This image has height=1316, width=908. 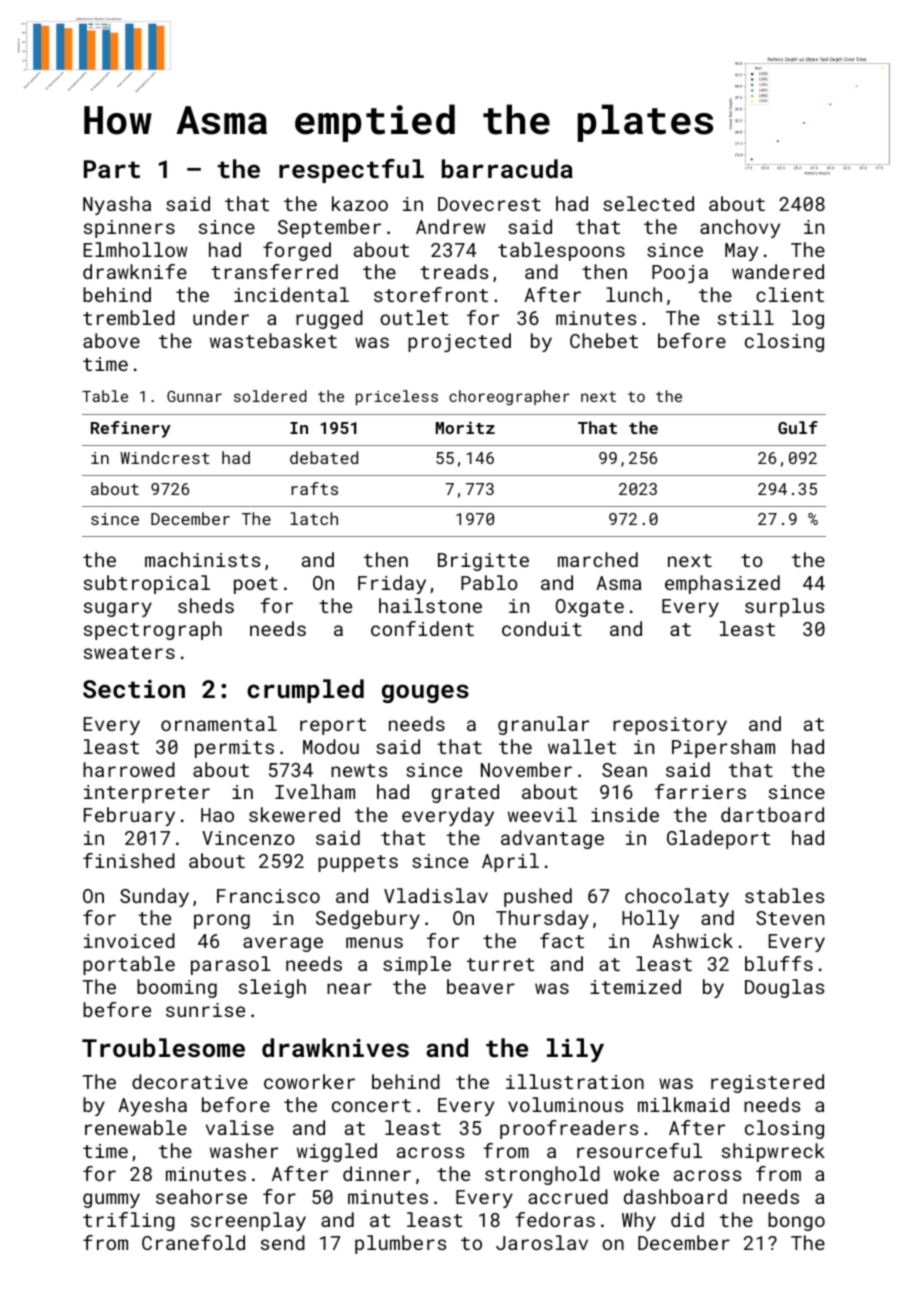 I want to click on spectrograph, so click(x=153, y=630).
